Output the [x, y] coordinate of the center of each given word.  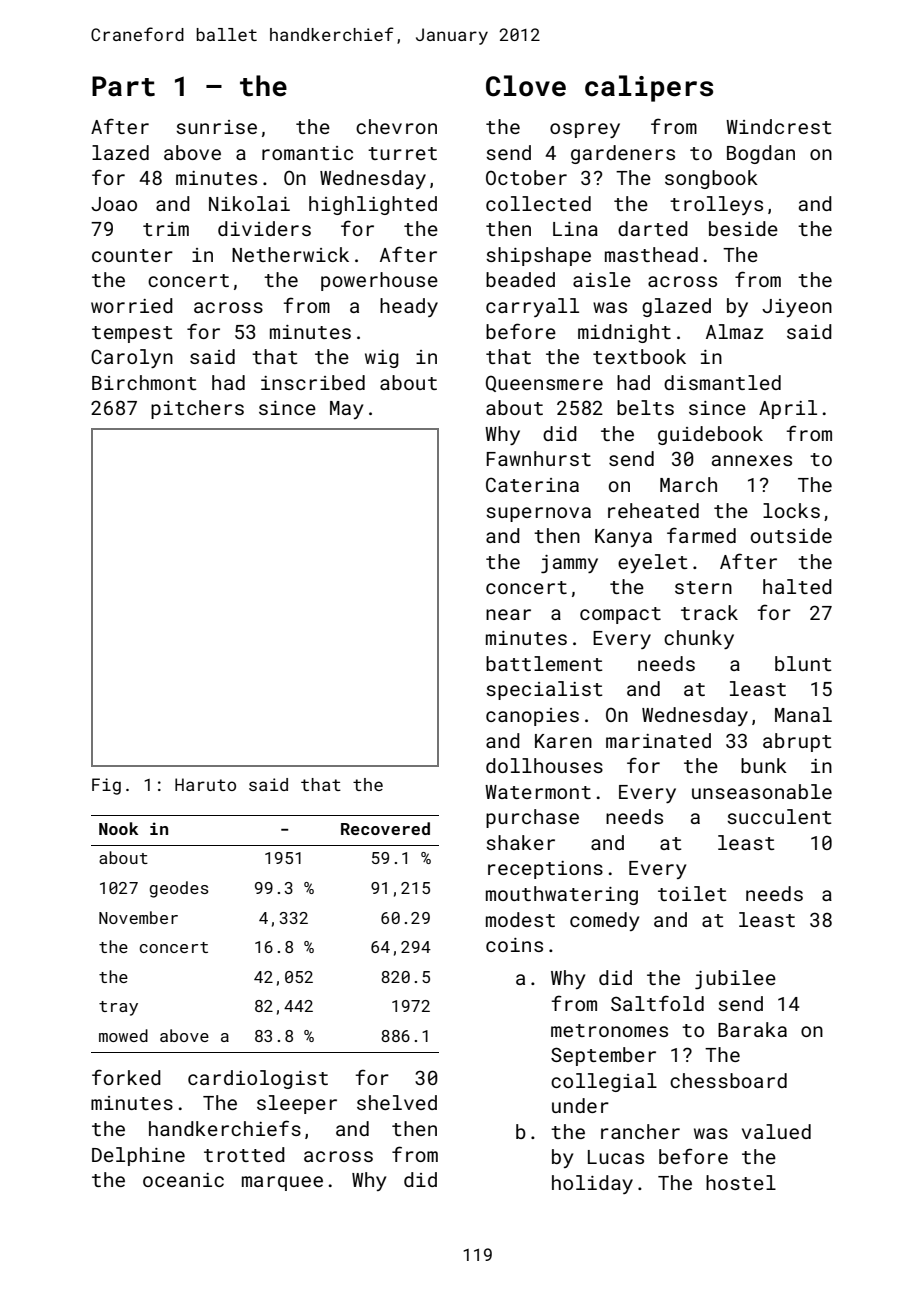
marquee [282, 1183]
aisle [602, 279]
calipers [649, 88]
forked [126, 1077]
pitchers [197, 409]
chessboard [728, 1080]
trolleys [716, 205]
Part [123, 86]
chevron [396, 126]
